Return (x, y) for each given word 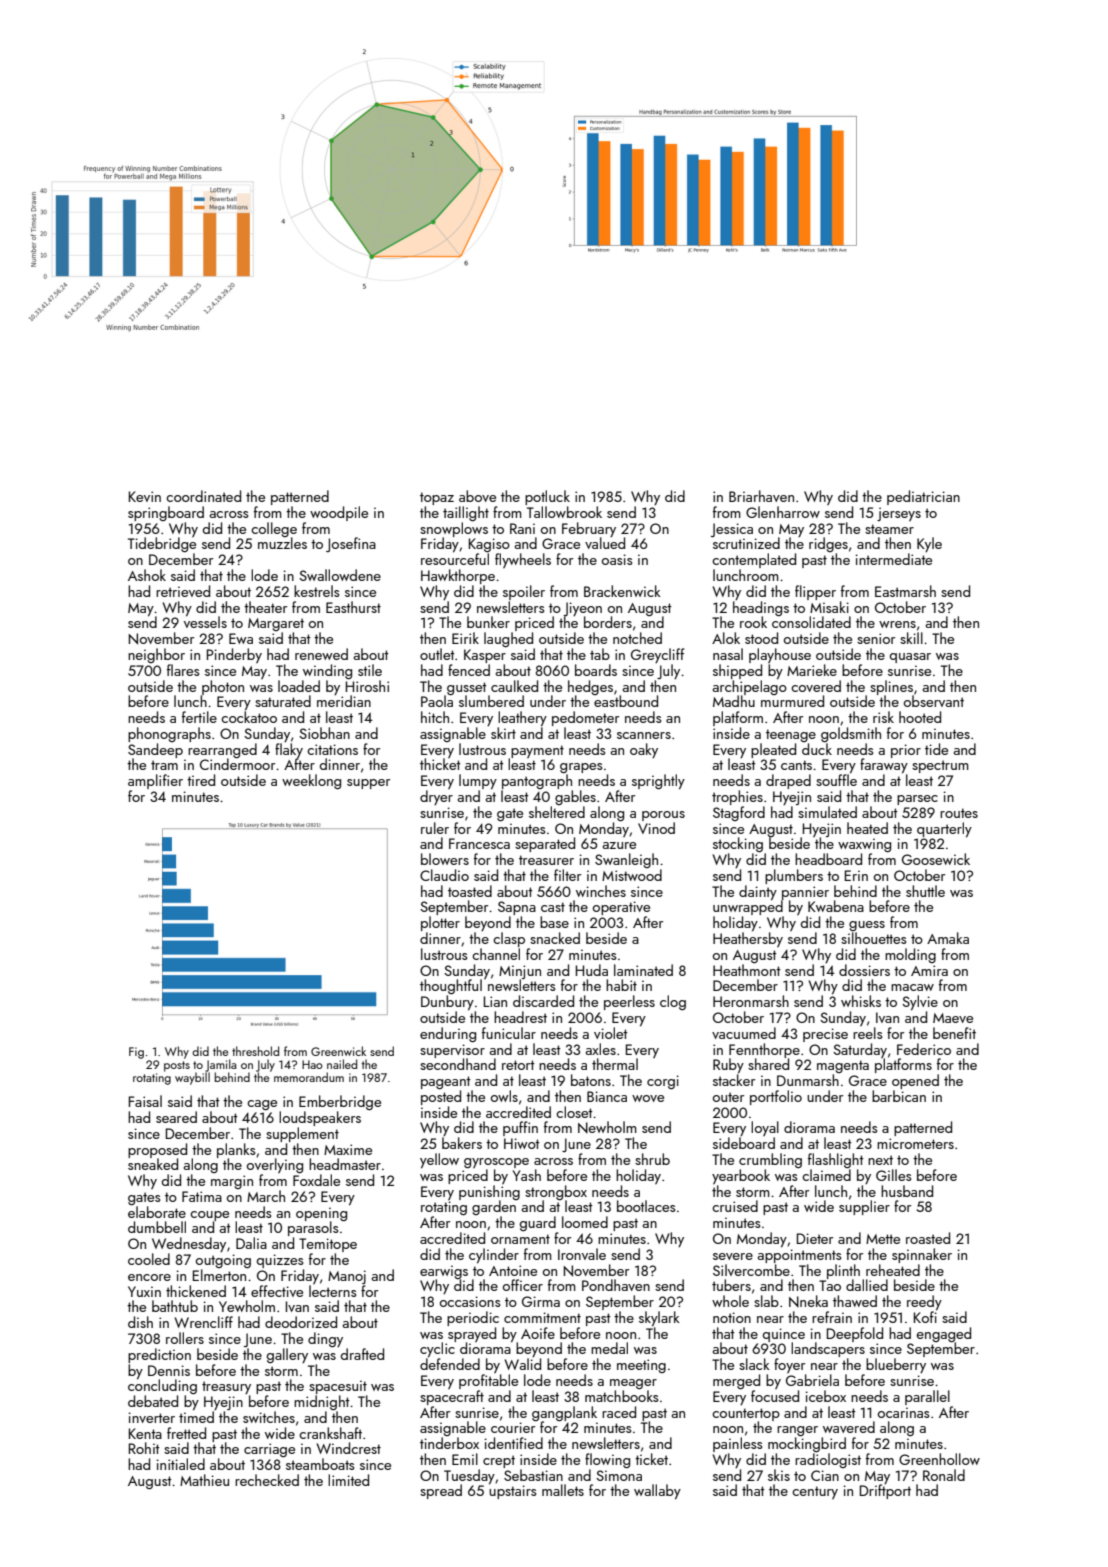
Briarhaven (761, 496)
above (477, 496)
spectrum (940, 766)
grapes (581, 768)
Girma (541, 1301)
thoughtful (451, 986)
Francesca (479, 843)
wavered (849, 1427)
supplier (864, 1207)
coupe (209, 1216)
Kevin (145, 496)
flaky (289, 750)
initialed (181, 1464)
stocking (738, 844)
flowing (607, 1460)
